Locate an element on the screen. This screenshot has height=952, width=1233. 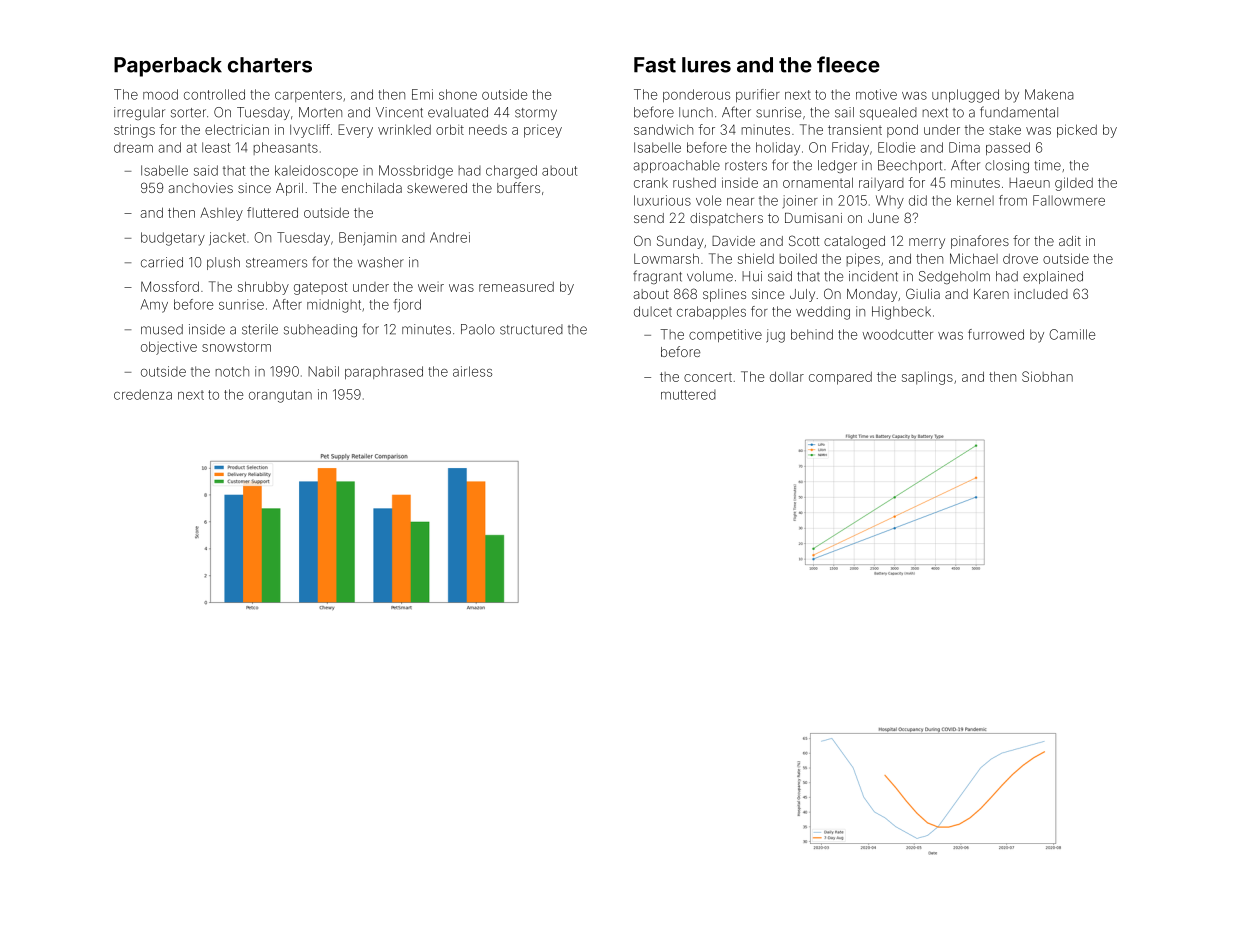
Paperback is located at coordinates (168, 67).
